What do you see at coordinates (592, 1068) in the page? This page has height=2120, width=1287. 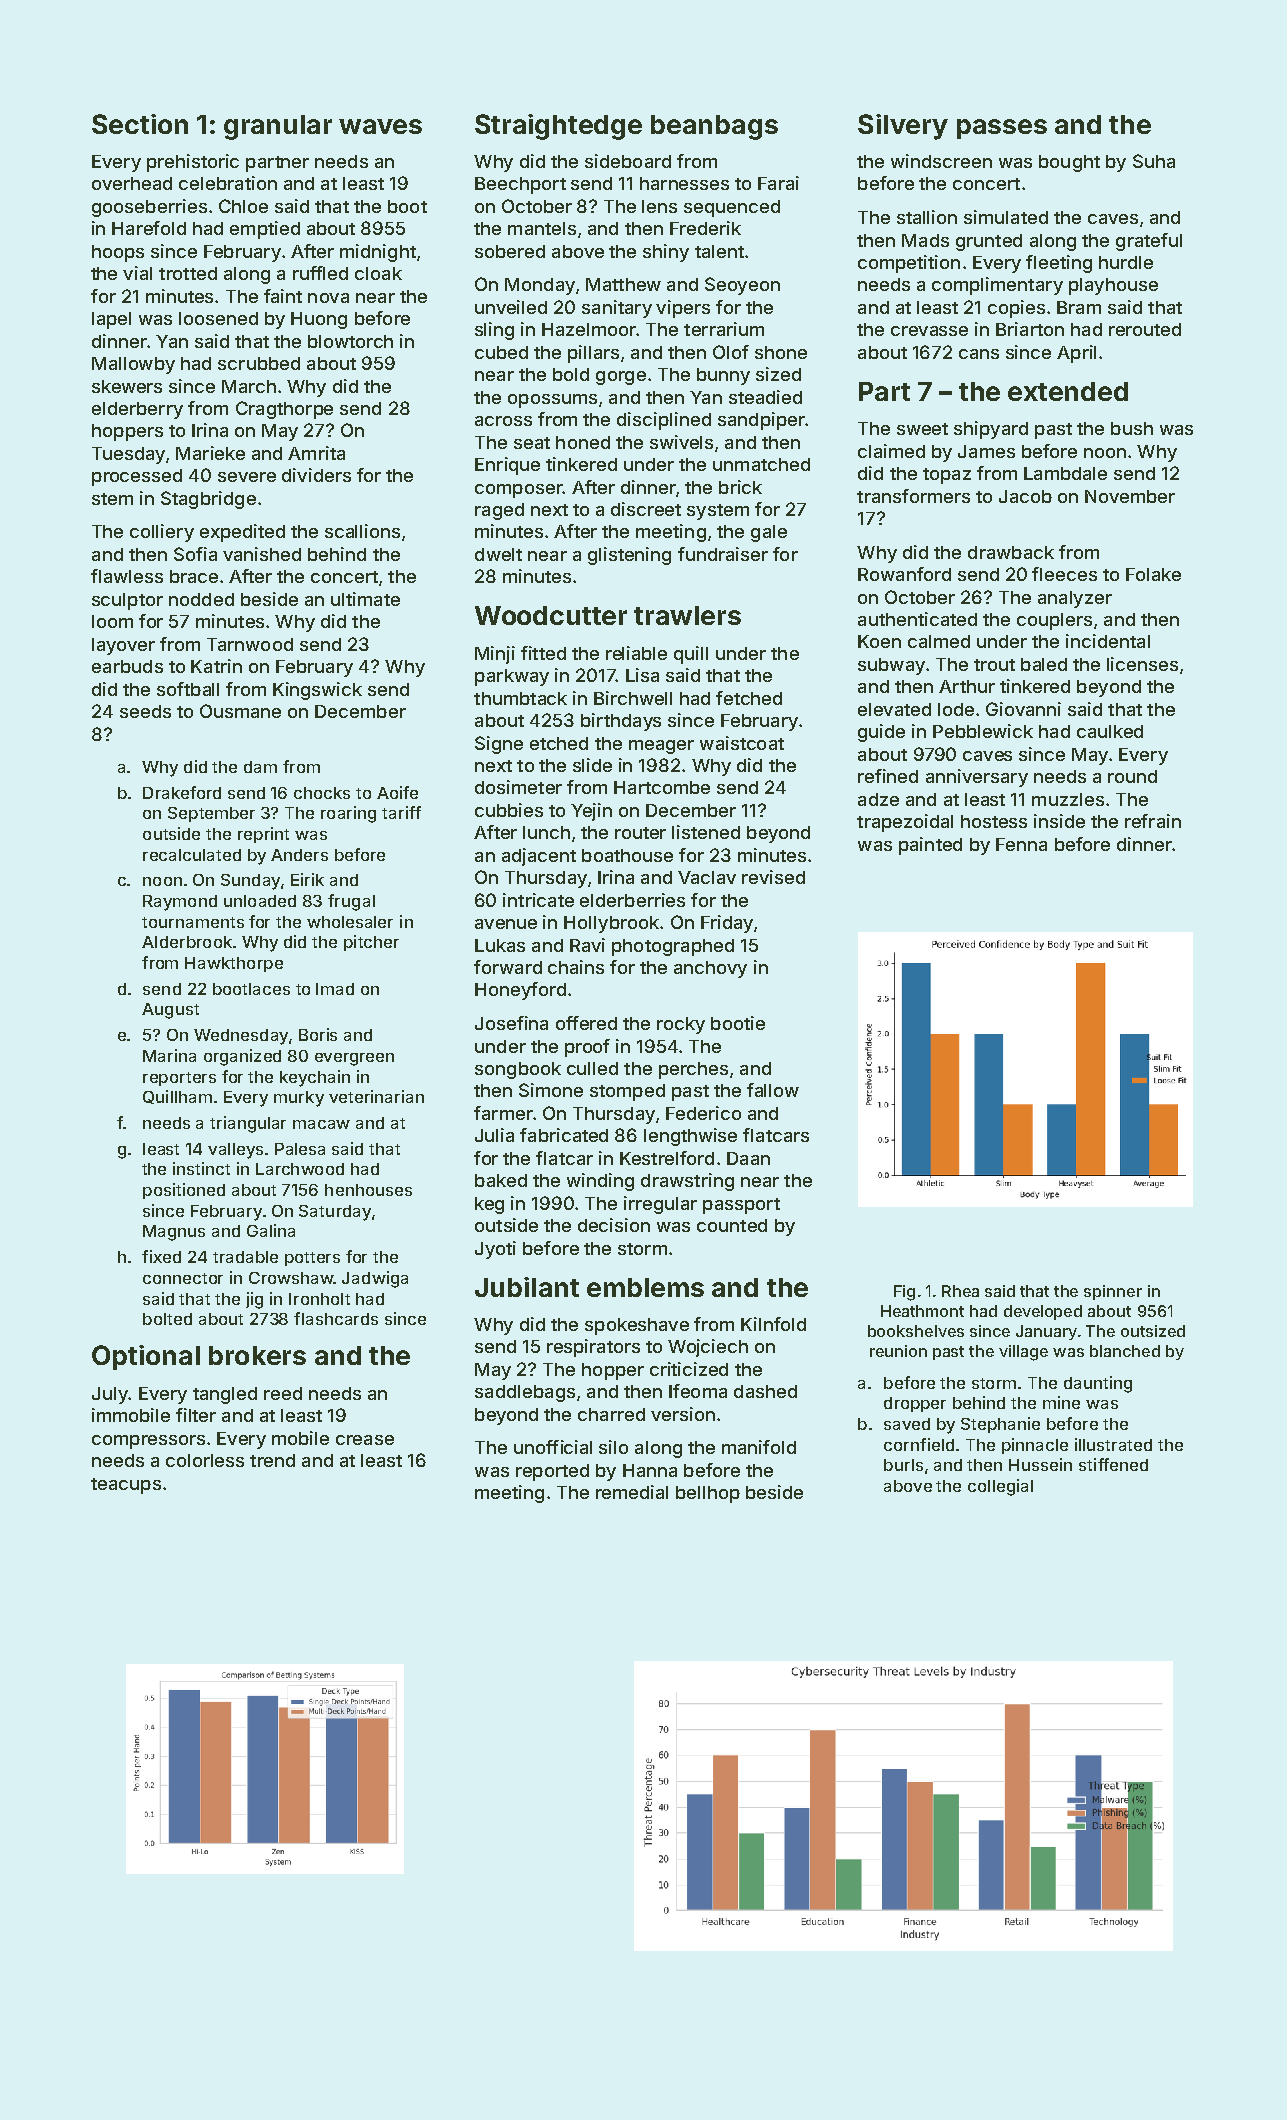 I see `culled` at bounding box center [592, 1068].
